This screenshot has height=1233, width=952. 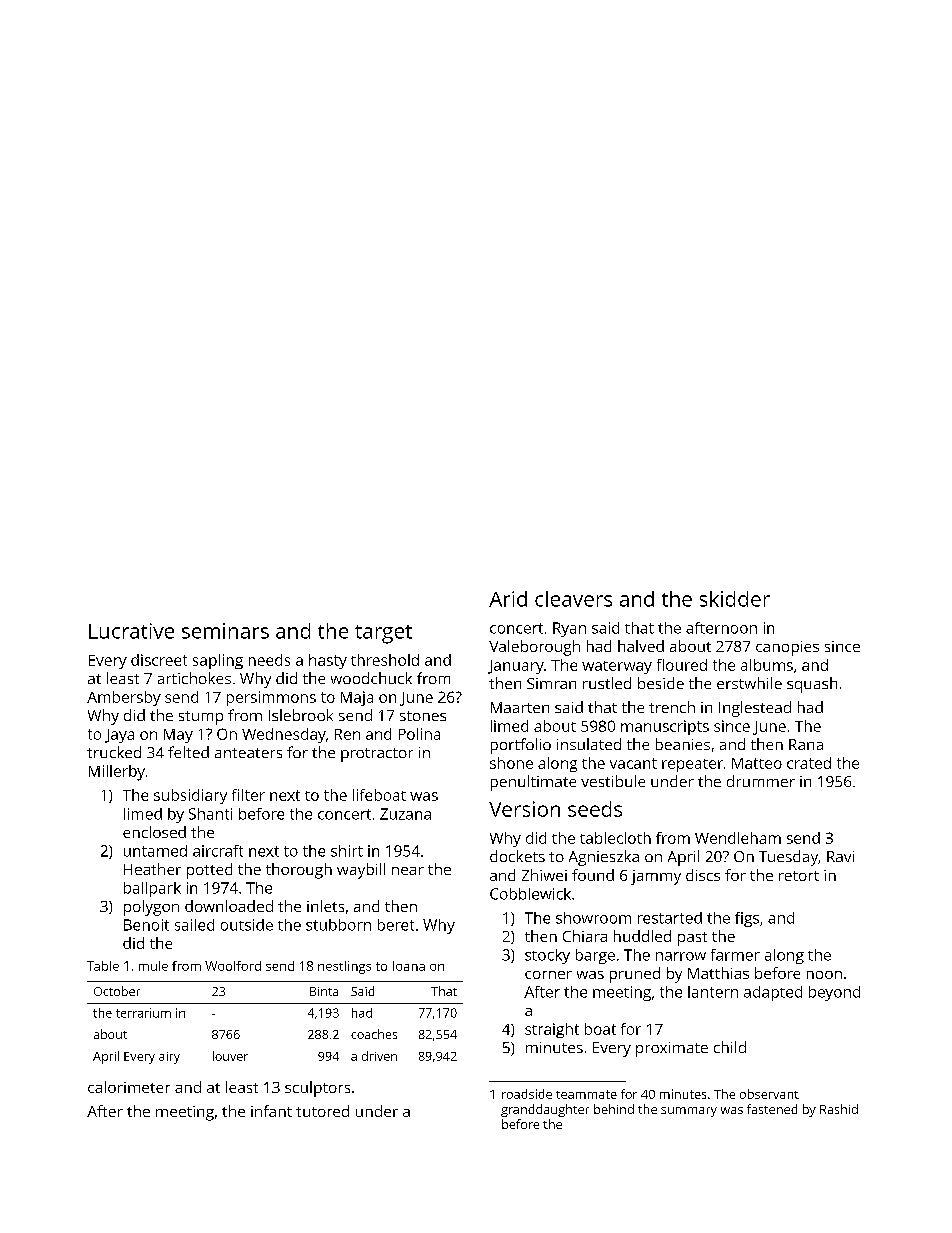 What do you see at coordinates (129, 1087) in the screenshot?
I see `calorimeter` at bounding box center [129, 1087].
